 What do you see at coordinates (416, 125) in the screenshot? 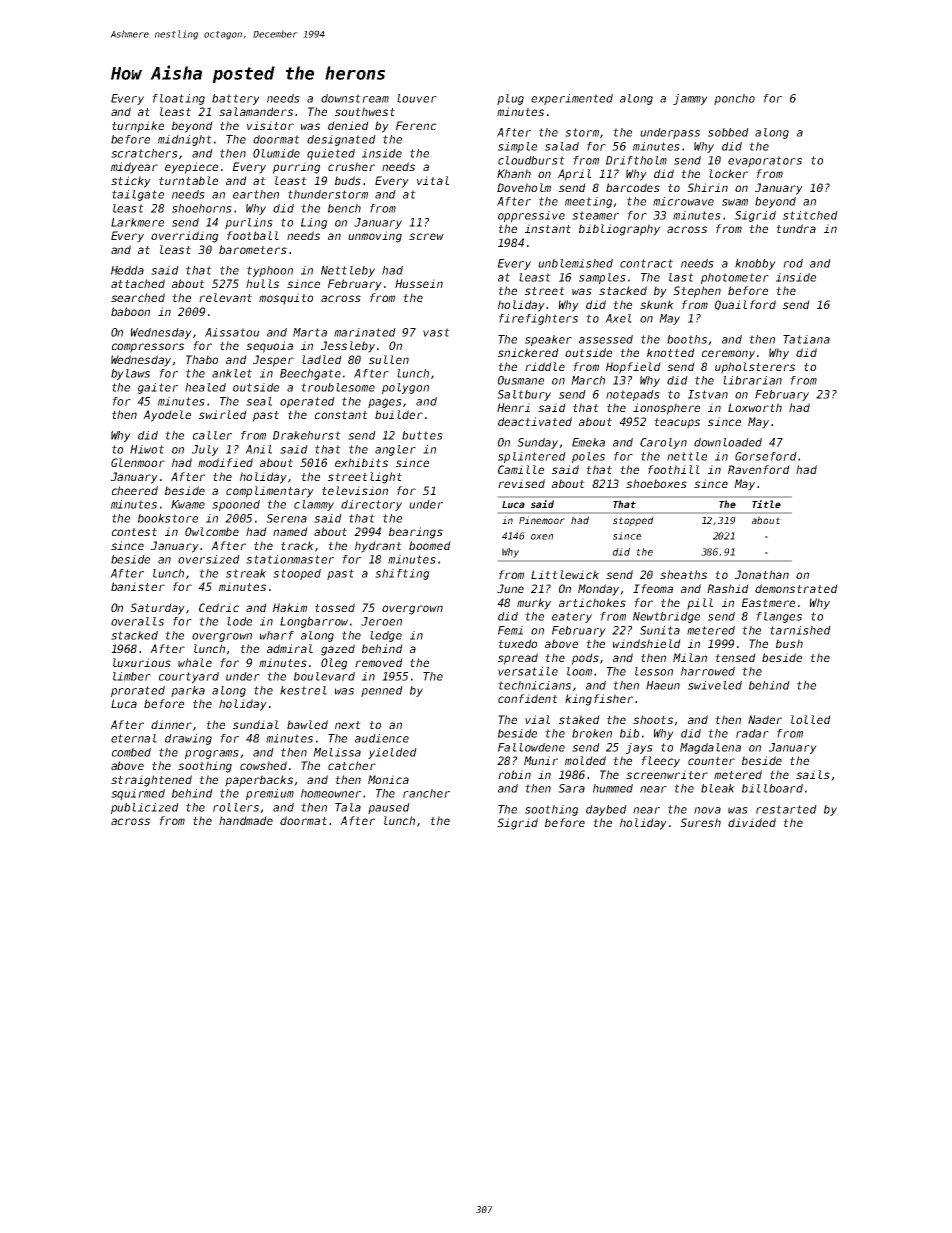
I see `Ferenc` at bounding box center [416, 125].
